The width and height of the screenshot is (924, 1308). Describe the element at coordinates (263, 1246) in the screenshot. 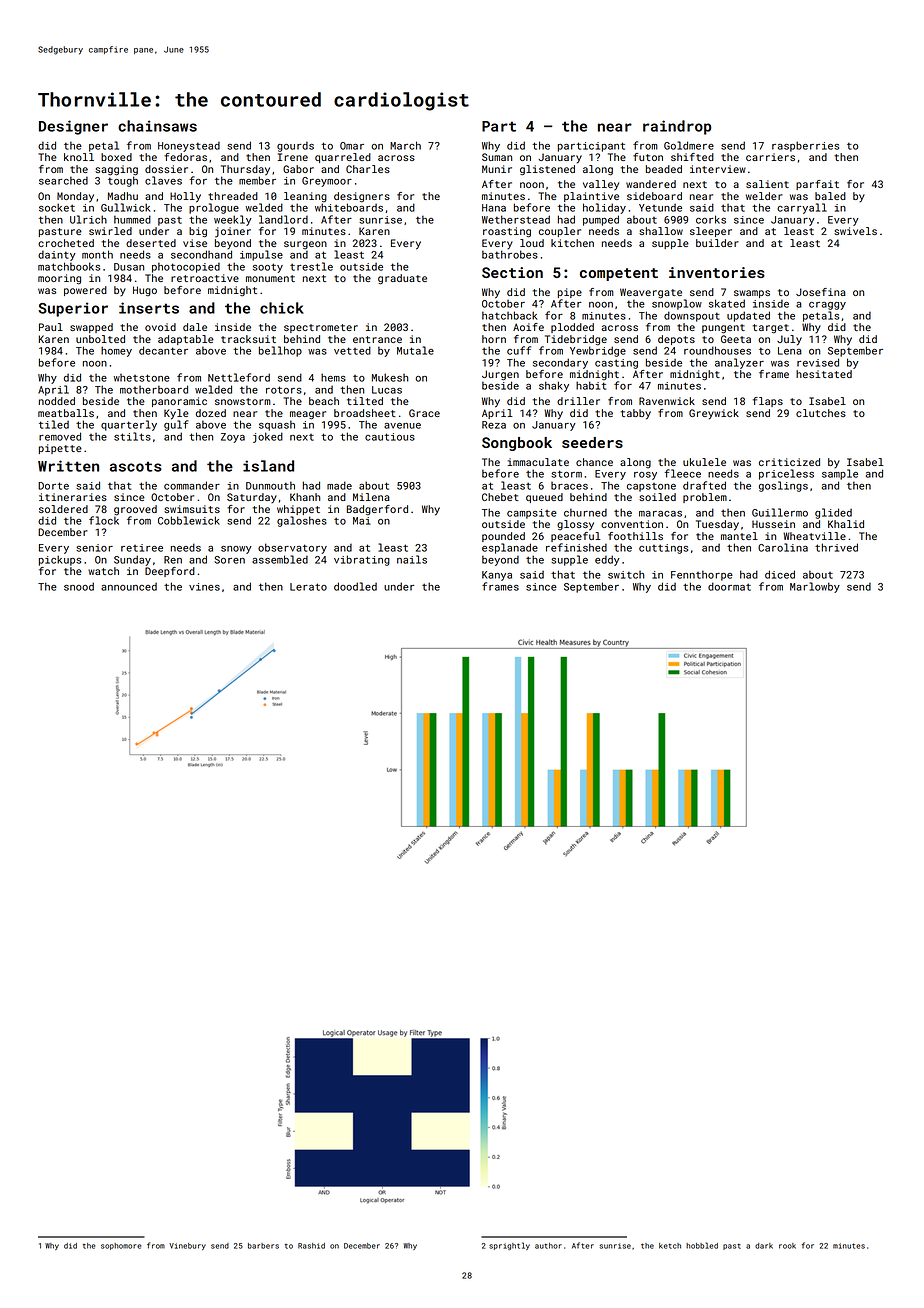

I see `barbers` at that location.
